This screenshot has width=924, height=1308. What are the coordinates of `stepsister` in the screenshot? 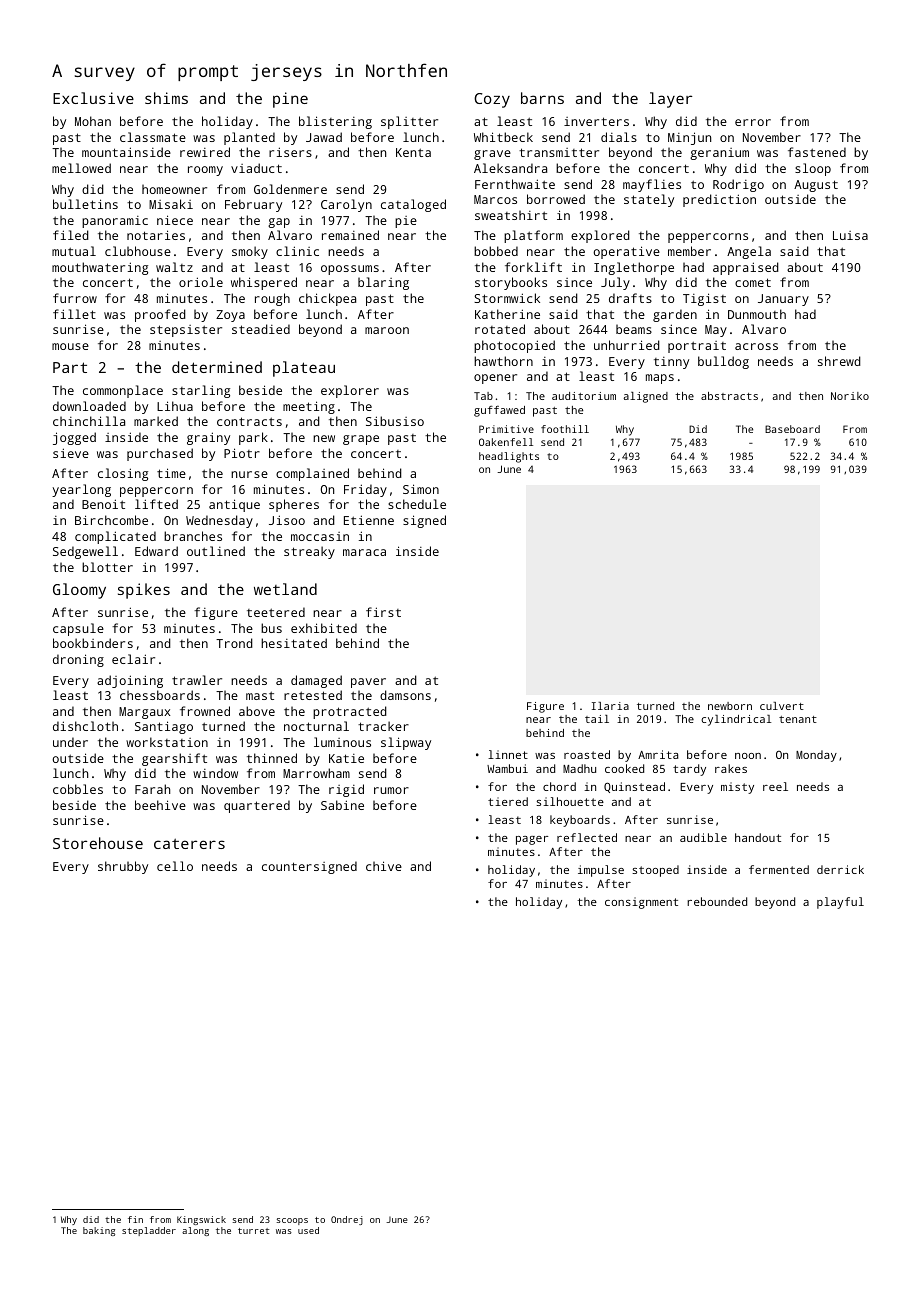 It's located at (186, 331).
